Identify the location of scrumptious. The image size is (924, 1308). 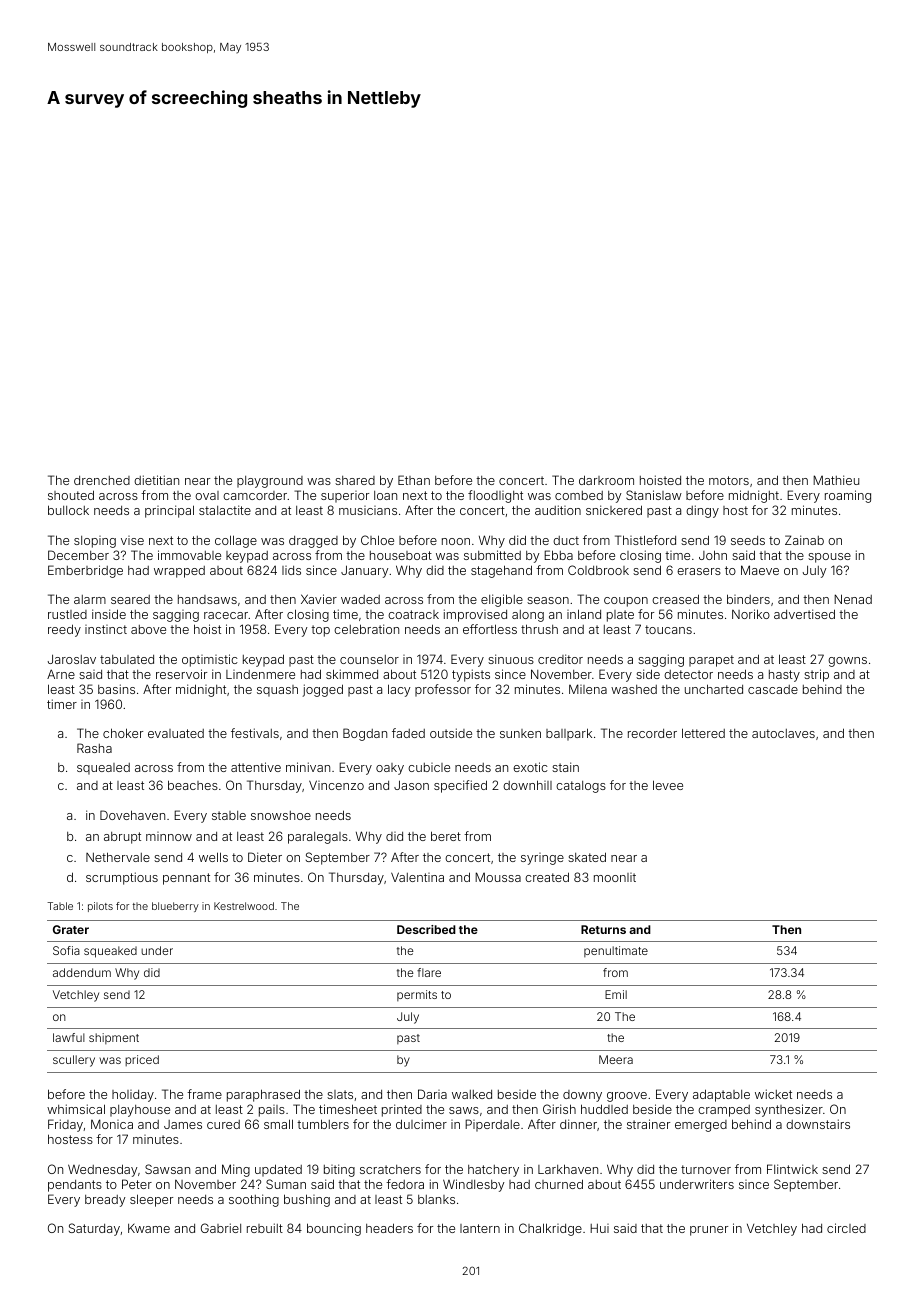
(122, 878).
